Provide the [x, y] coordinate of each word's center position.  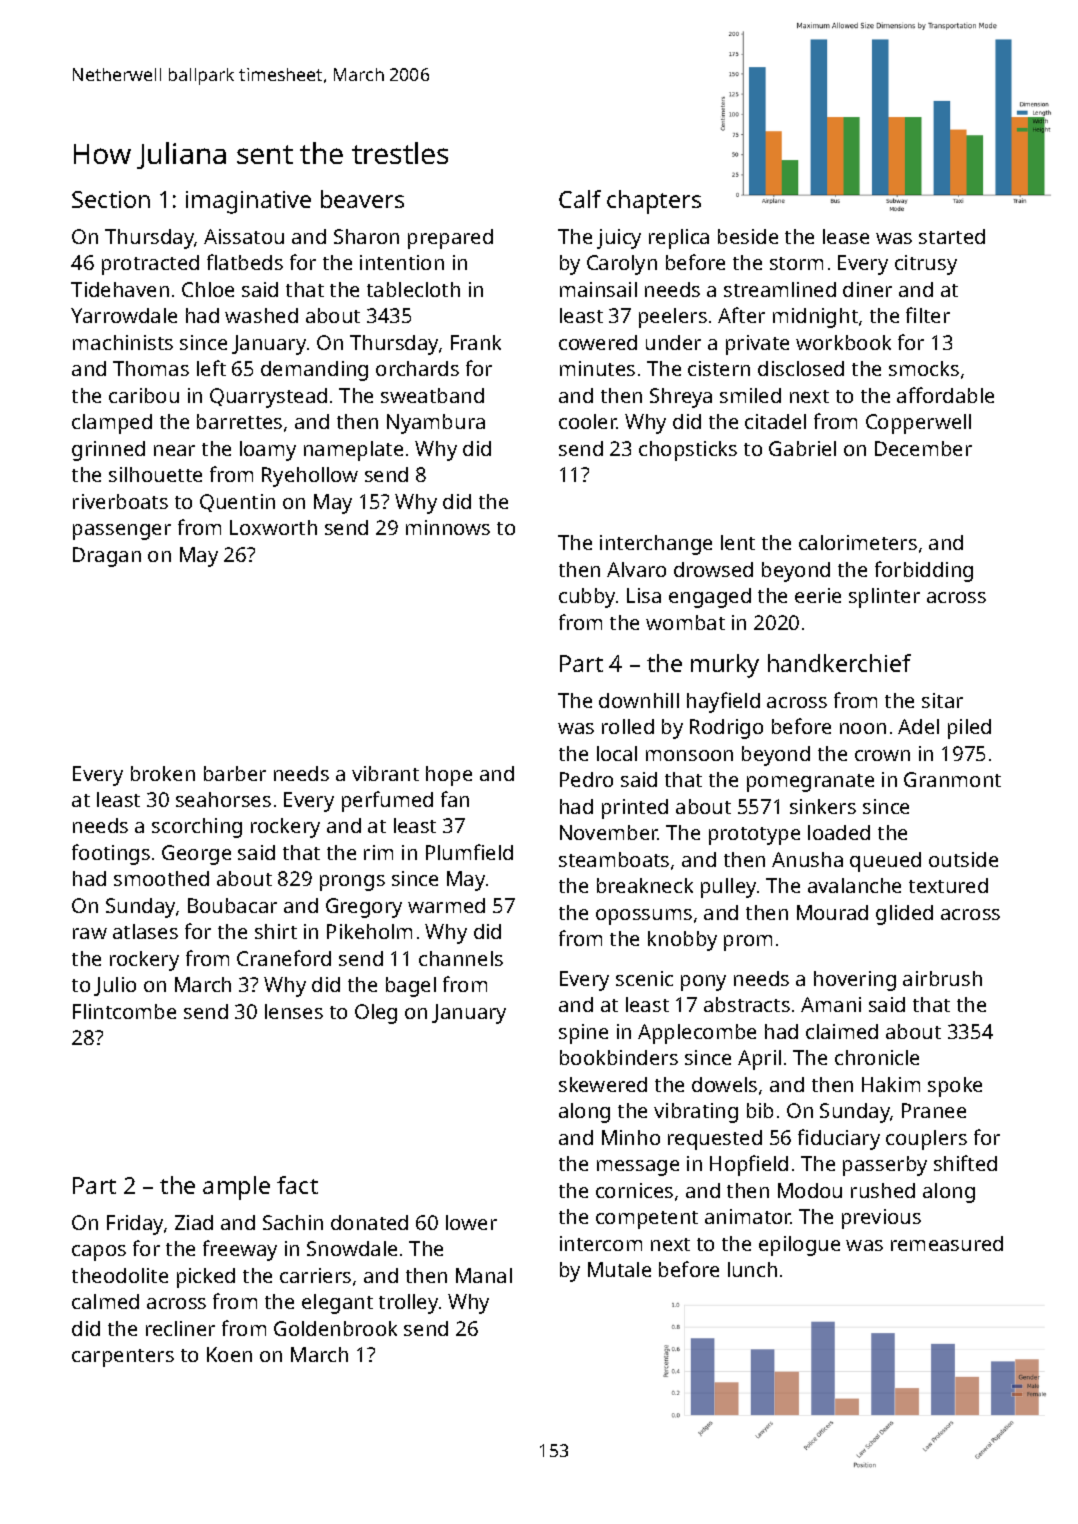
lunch [752, 1269]
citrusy [926, 265]
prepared [450, 239]
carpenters [123, 1358]
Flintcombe [124, 1011]
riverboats [120, 501]
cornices [634, 1190]
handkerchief [839, 663]
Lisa [644, 595]
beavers [362, 199]
